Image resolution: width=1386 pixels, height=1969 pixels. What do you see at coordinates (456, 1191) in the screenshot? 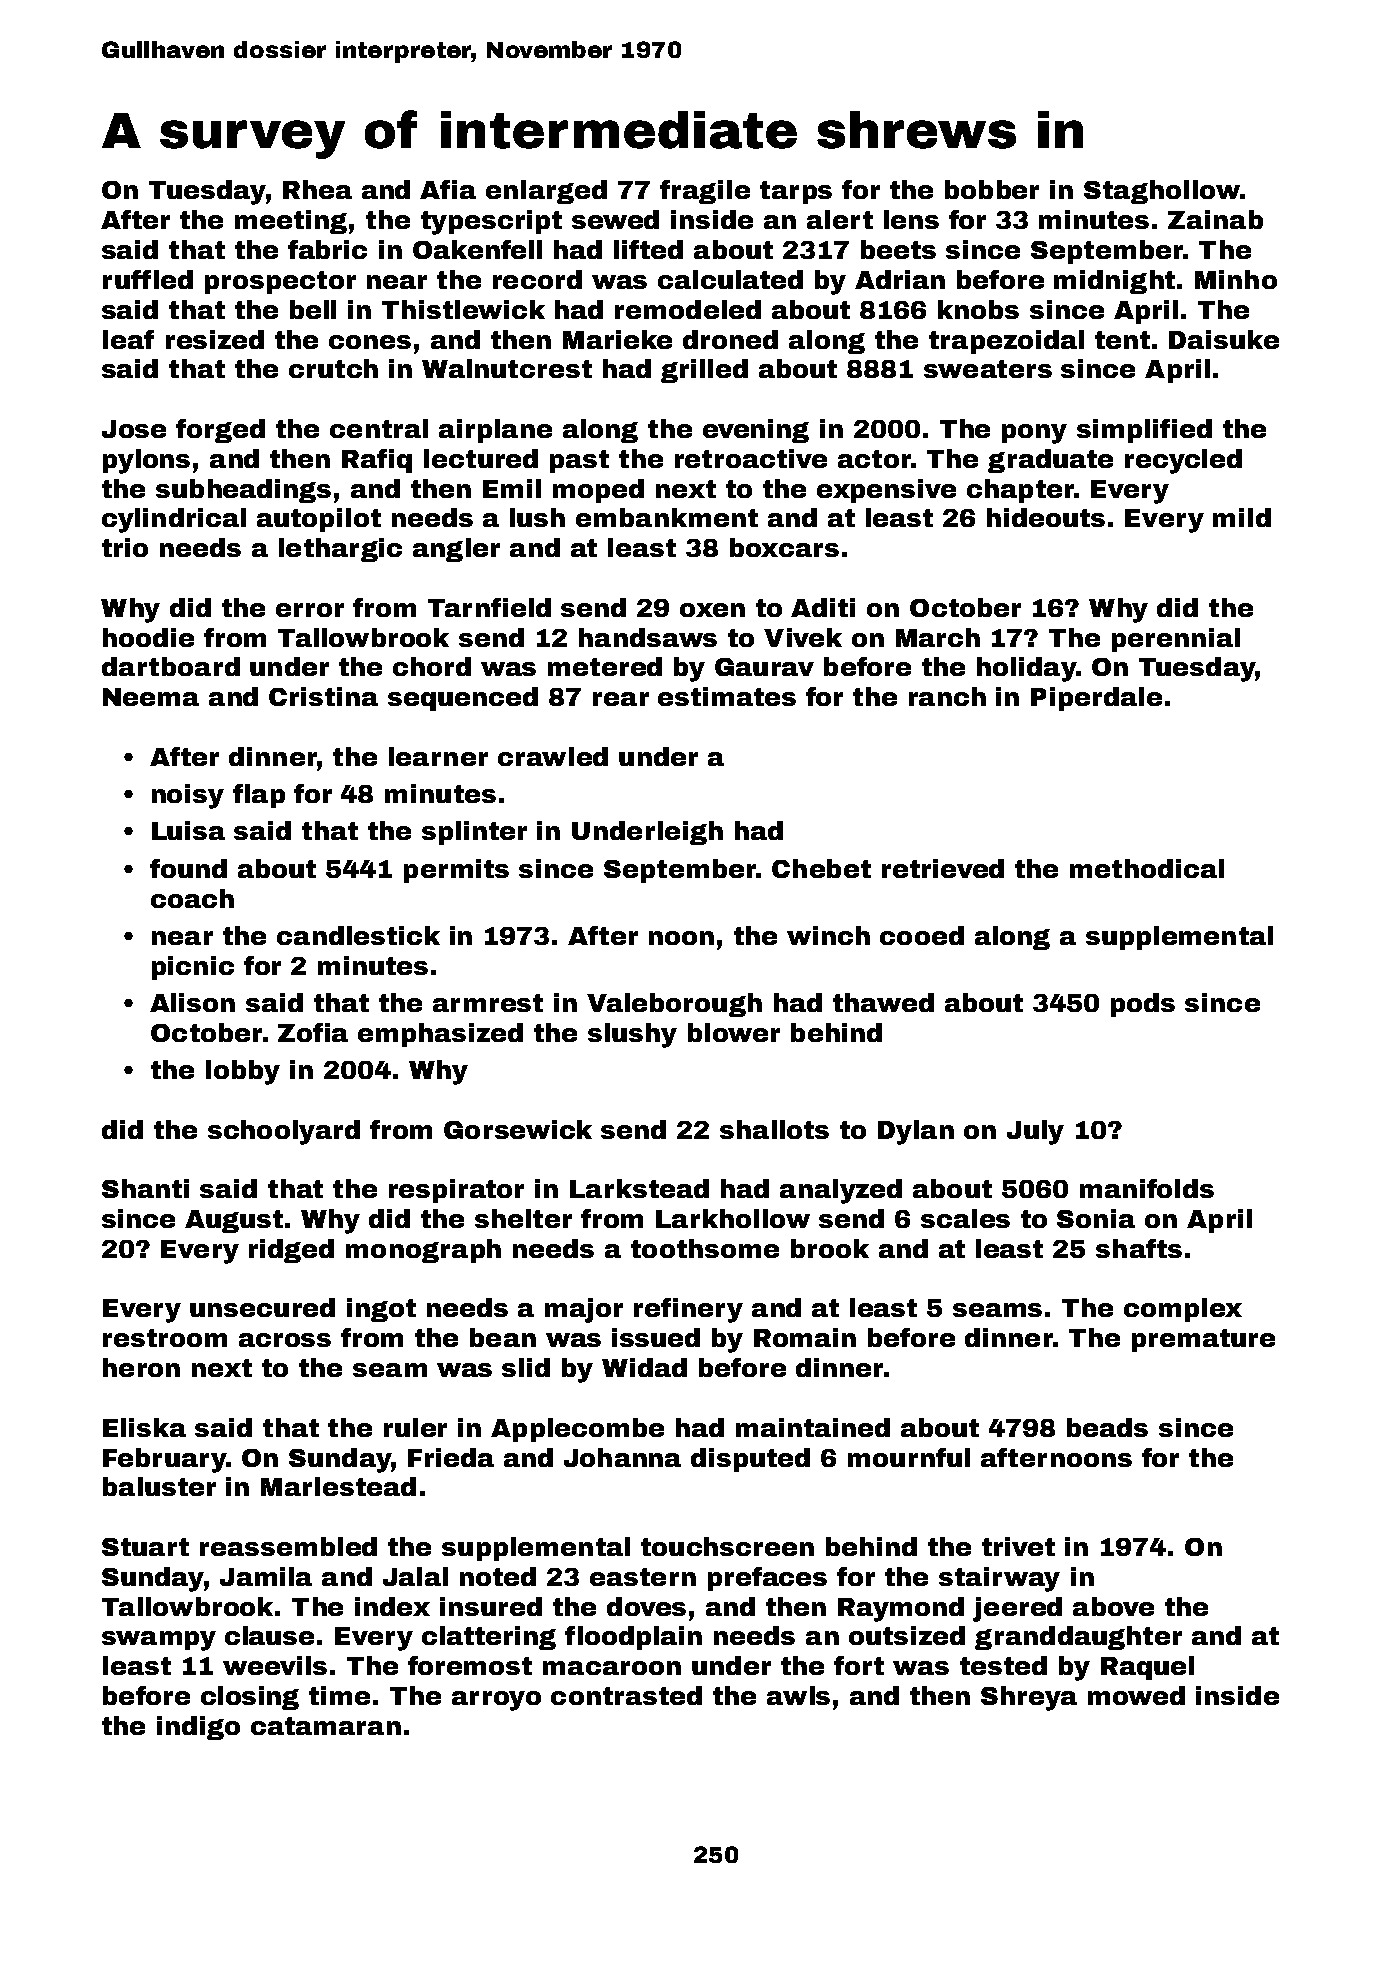
I see `respirator` at bounding box center [456, 1191].
